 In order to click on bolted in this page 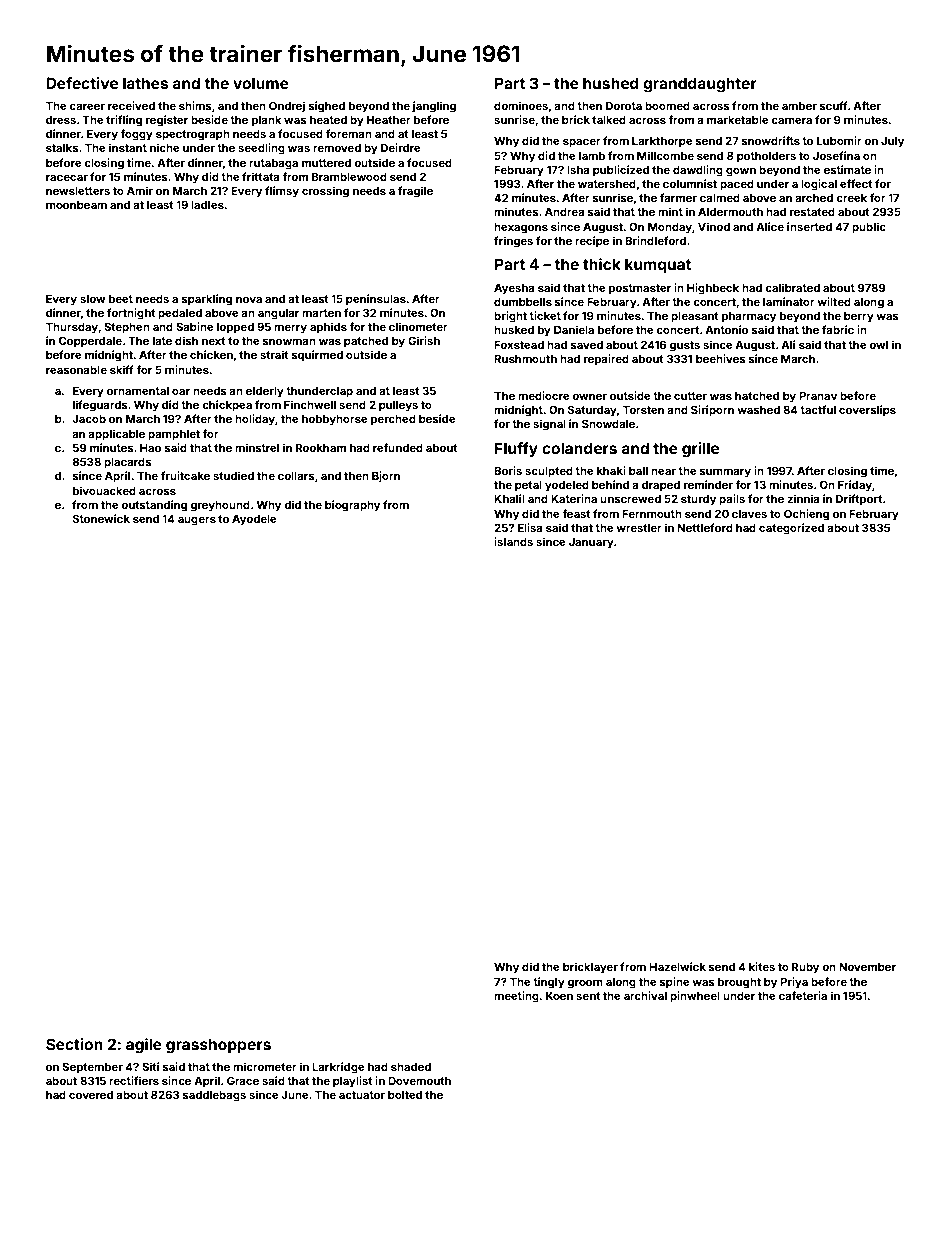, I will do `click(405, 1095)`.
